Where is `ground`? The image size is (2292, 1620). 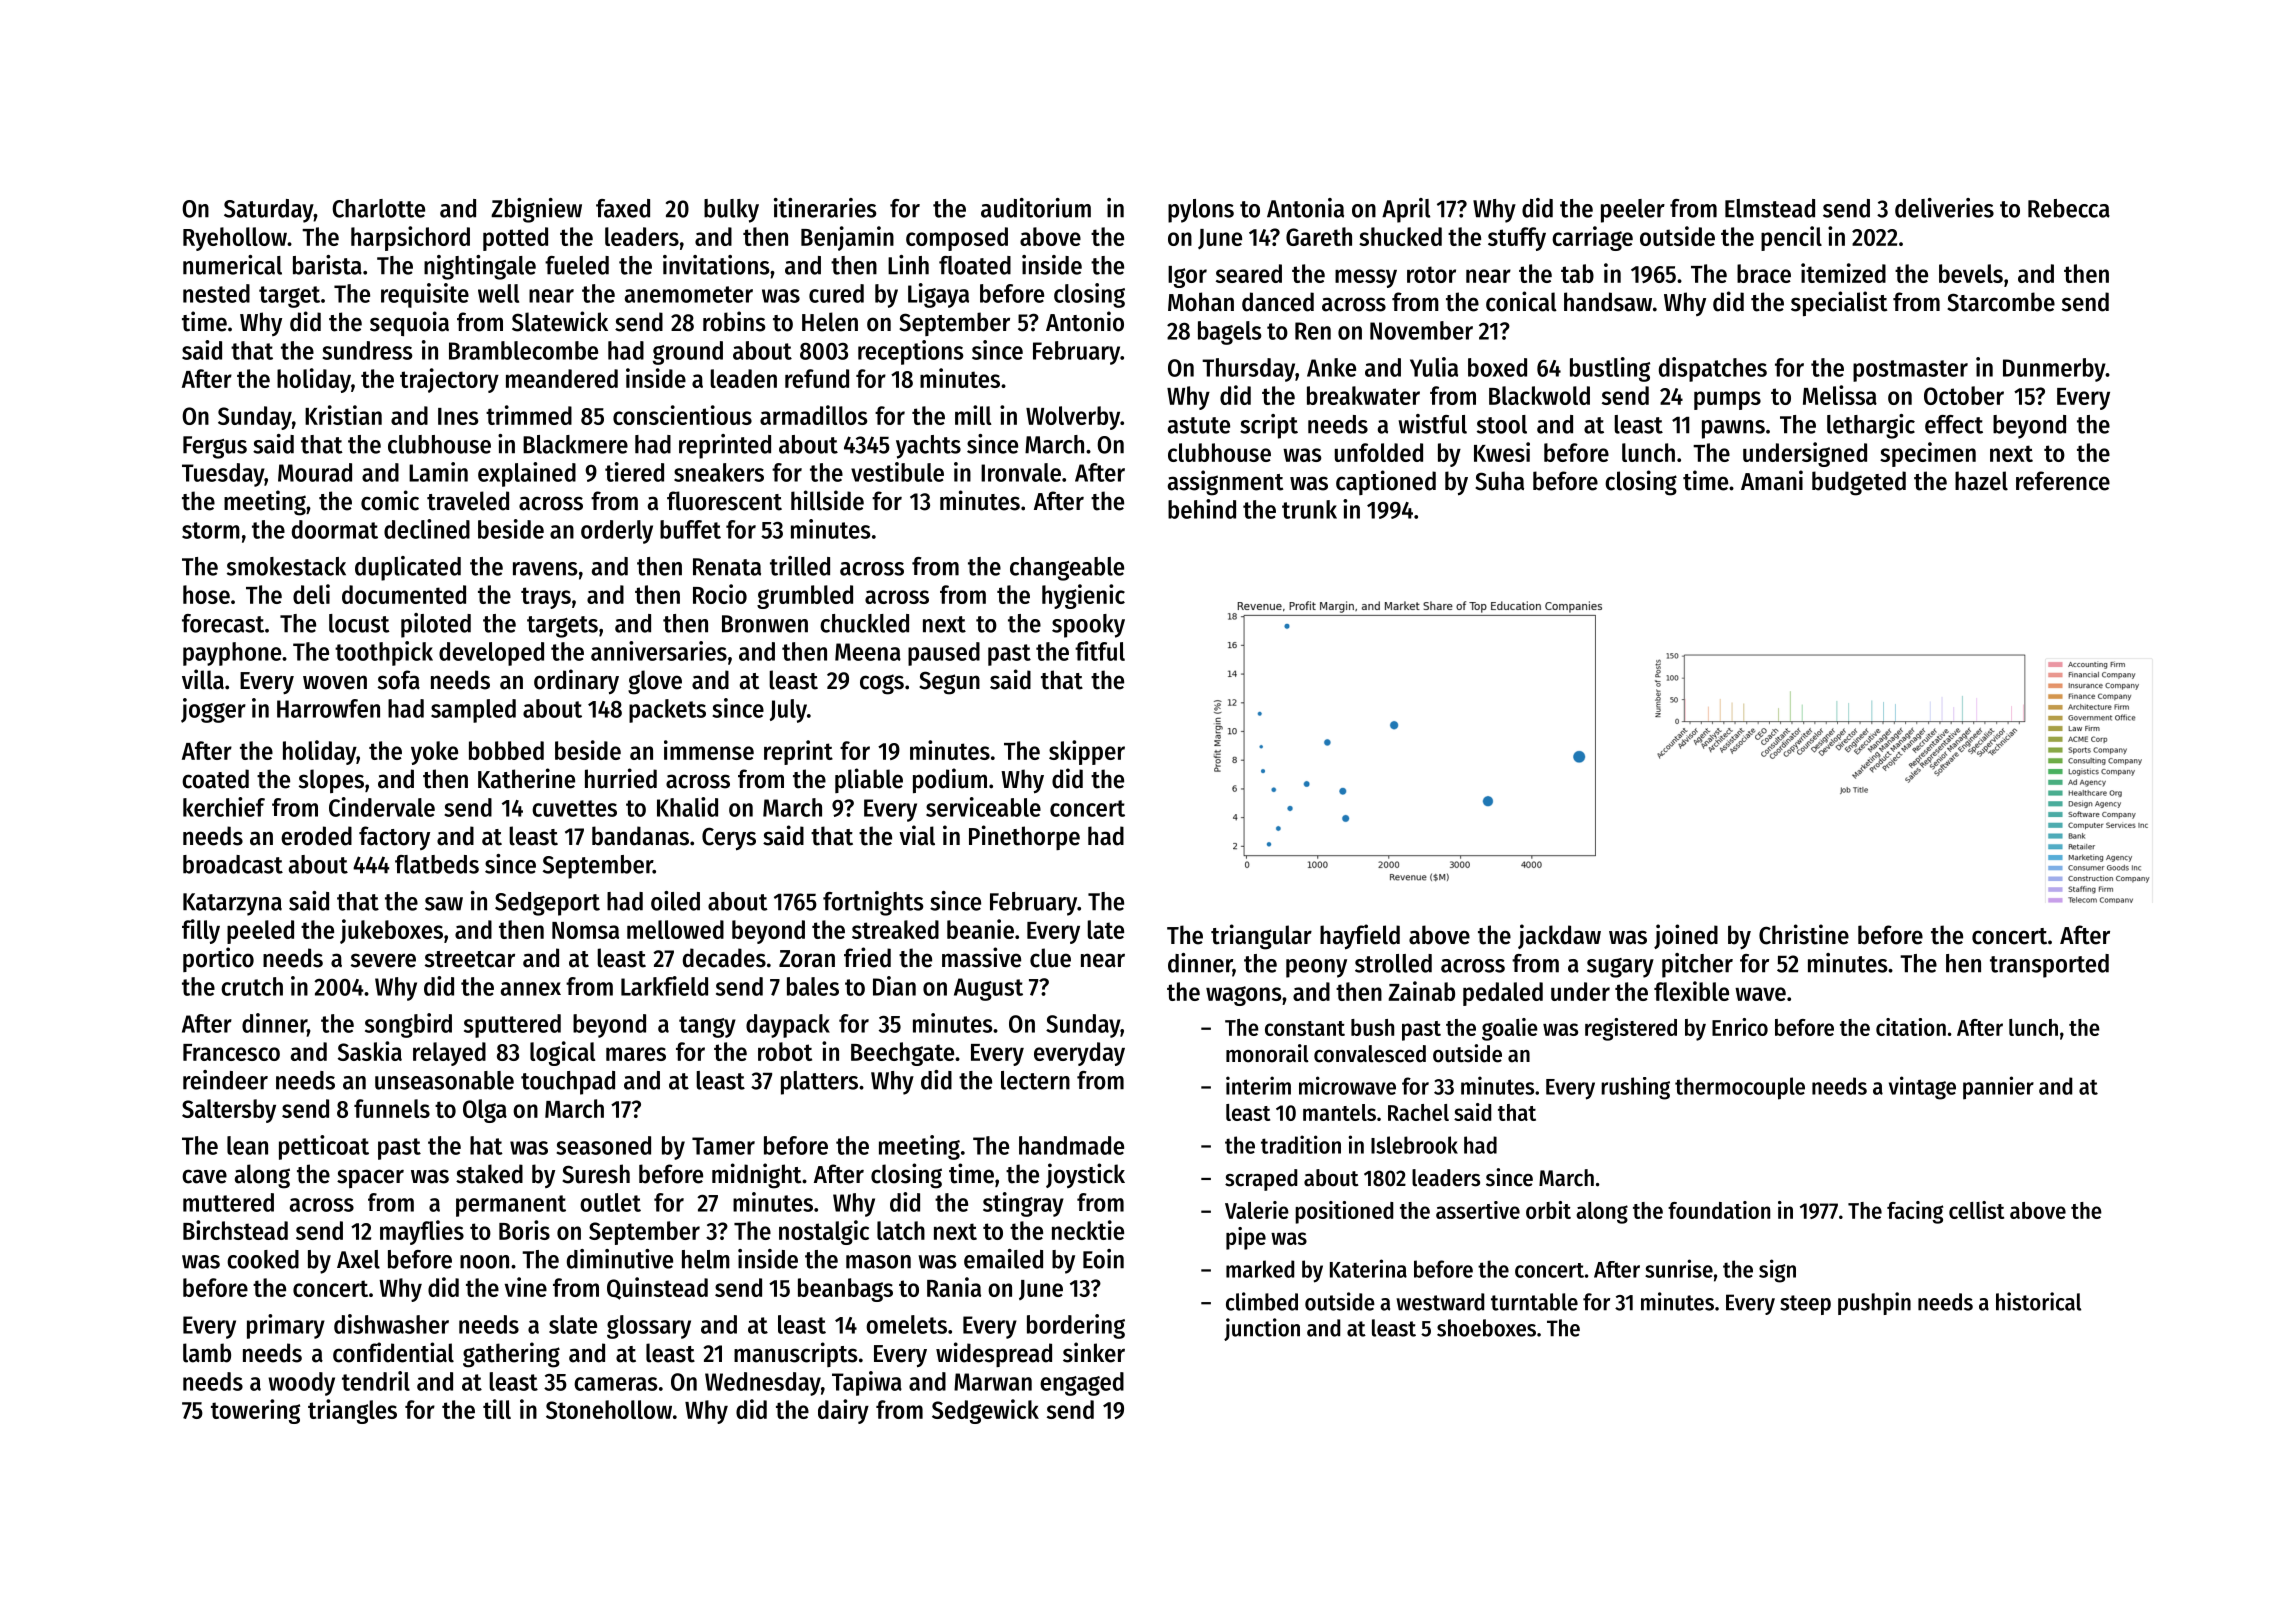 ground is located at coordinates (688, 353).
